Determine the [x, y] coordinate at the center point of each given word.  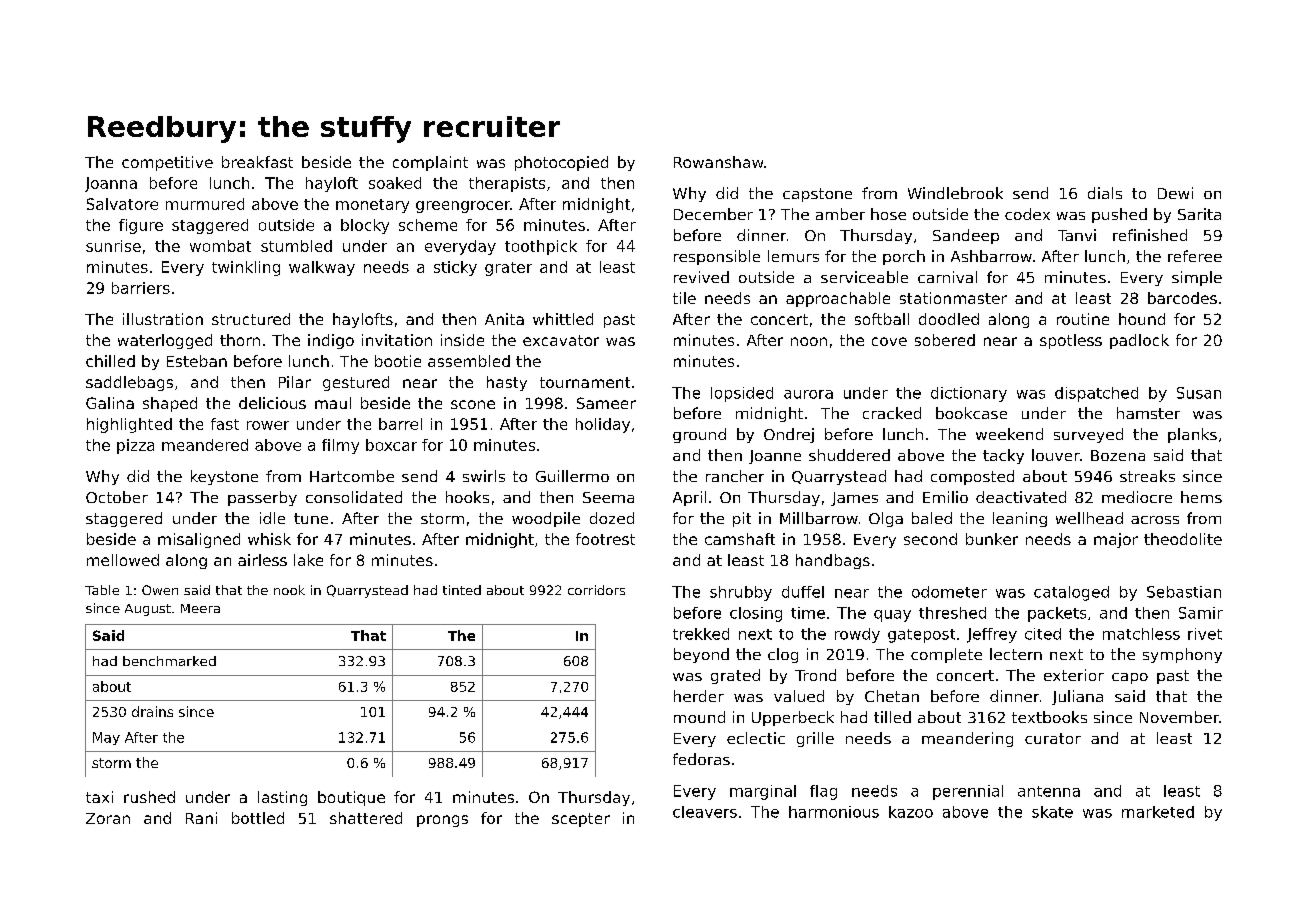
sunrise [113, 246]
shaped [170, 404]
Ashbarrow [991, 256]
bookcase [971, 413]
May [106, 738]
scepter [581, 820]
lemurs [793, 256]
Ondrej [789, 435]
